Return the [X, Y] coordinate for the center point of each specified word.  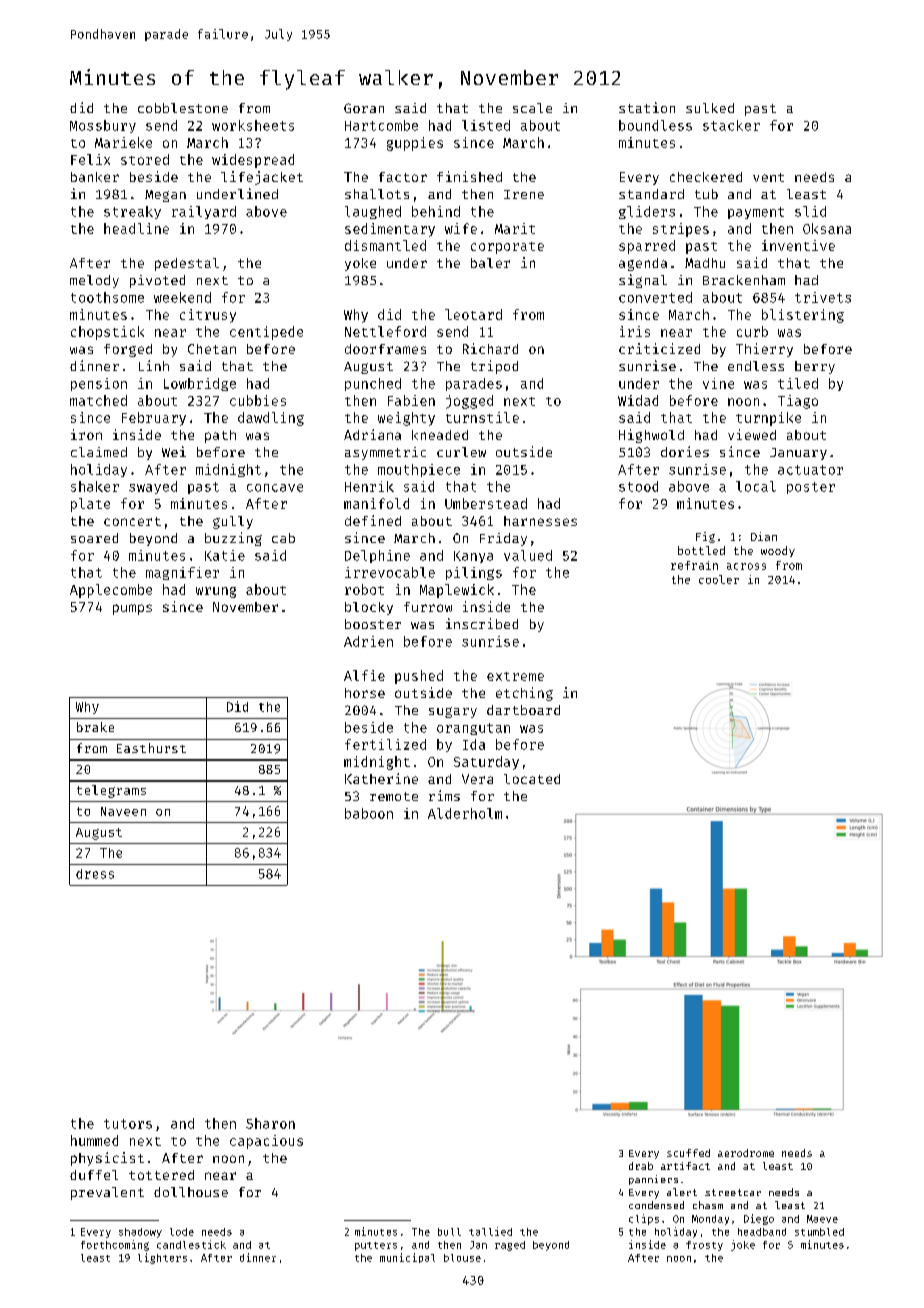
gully [233, 522]
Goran [364, 108]
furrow [428, 607]
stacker [731, 125]
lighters [162, 1258]
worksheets [253, 125]
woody [778, 551]
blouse [462, 1258]
